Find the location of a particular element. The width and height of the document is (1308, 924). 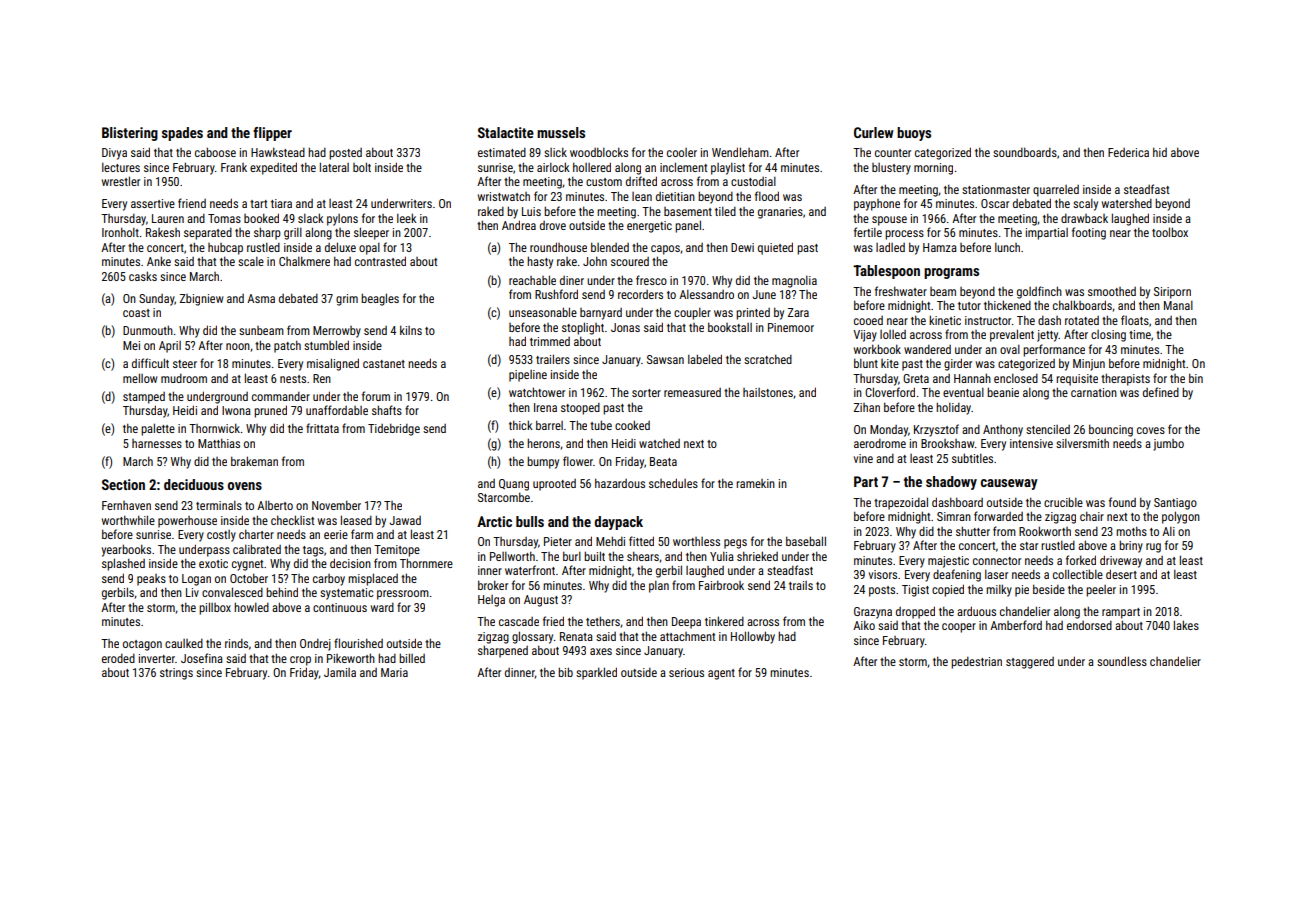

ovens is located at coordinates (245, 486).
